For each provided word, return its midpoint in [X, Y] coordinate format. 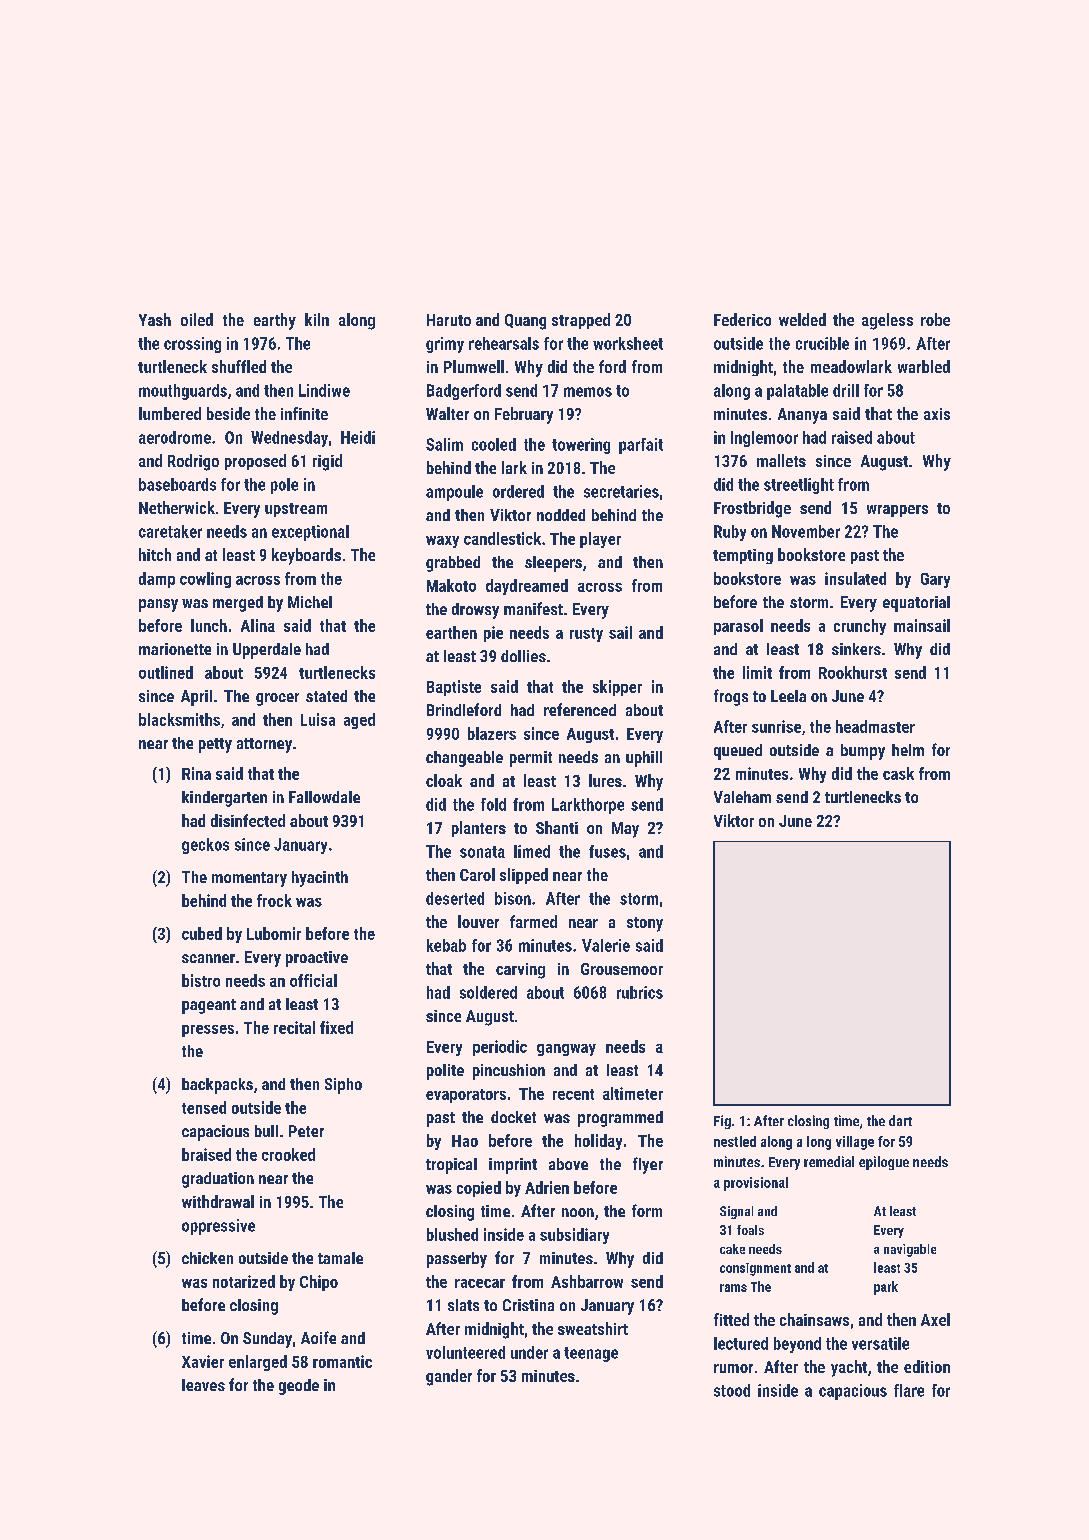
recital [294, 1027]
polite [445, 1072]
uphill [644, 759]
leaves [203, 1385]
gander [449, 1377]
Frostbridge [752, 509]
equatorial [916, 604]
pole [284, 486]
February [524, 415]
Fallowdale [324, 797]
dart [900, 1120]
